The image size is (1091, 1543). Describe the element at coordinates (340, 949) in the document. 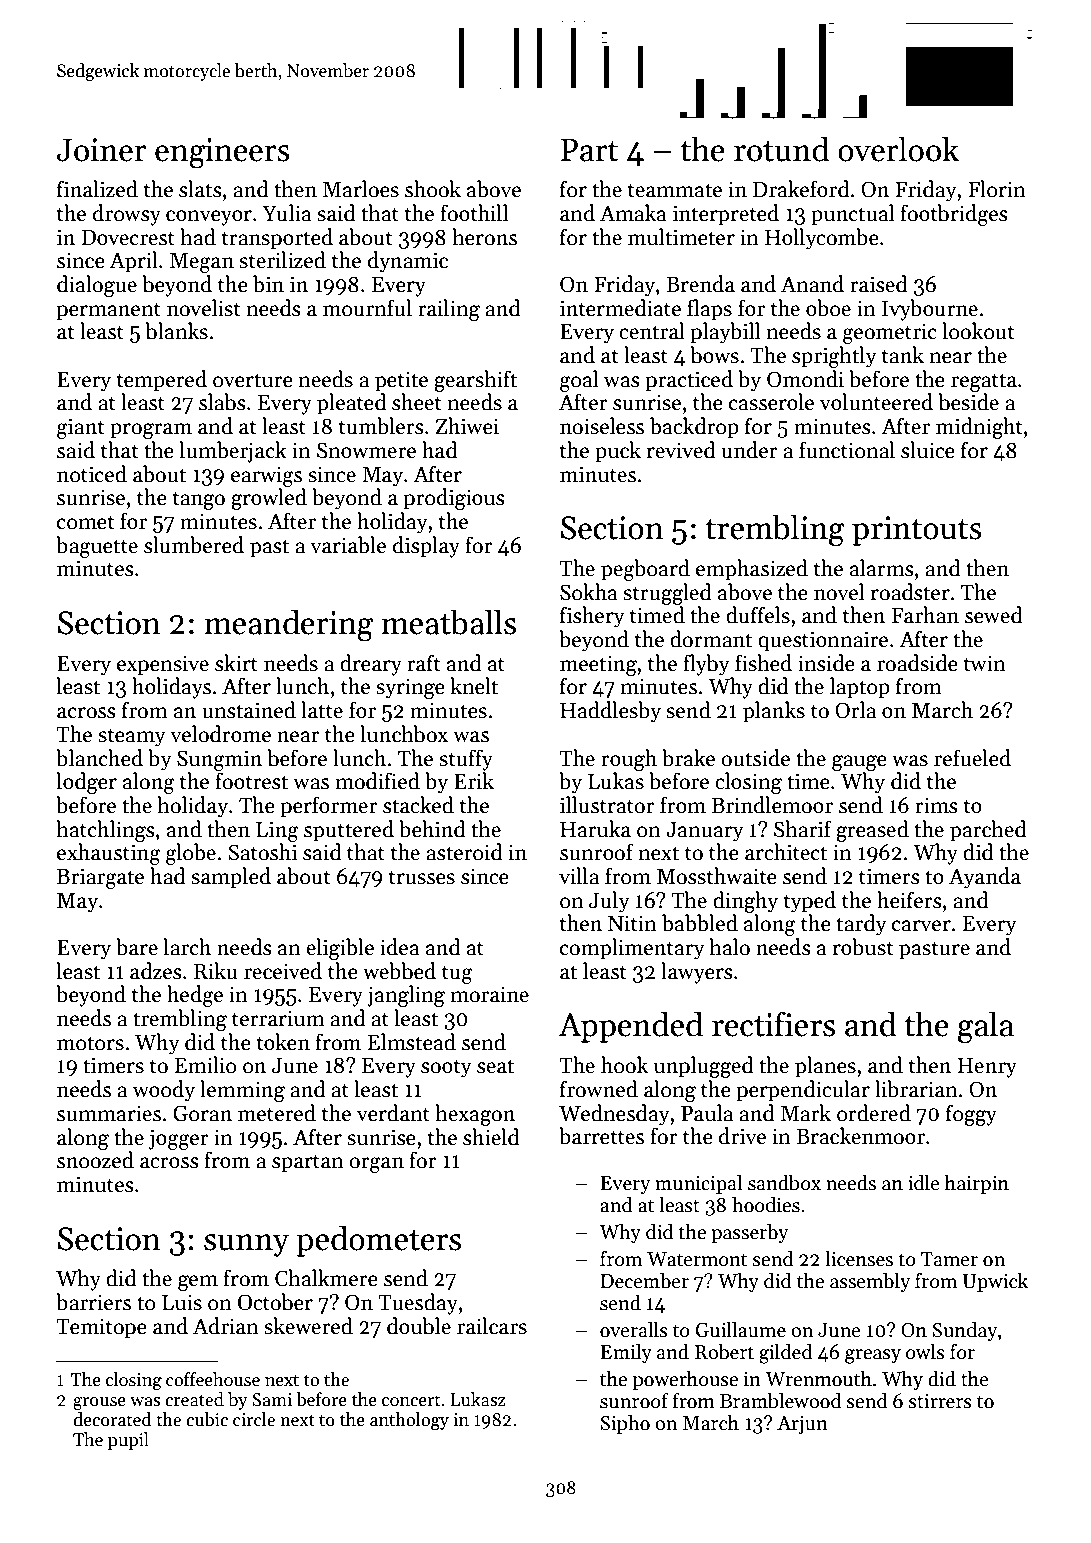

I see `eligible` at that location.
